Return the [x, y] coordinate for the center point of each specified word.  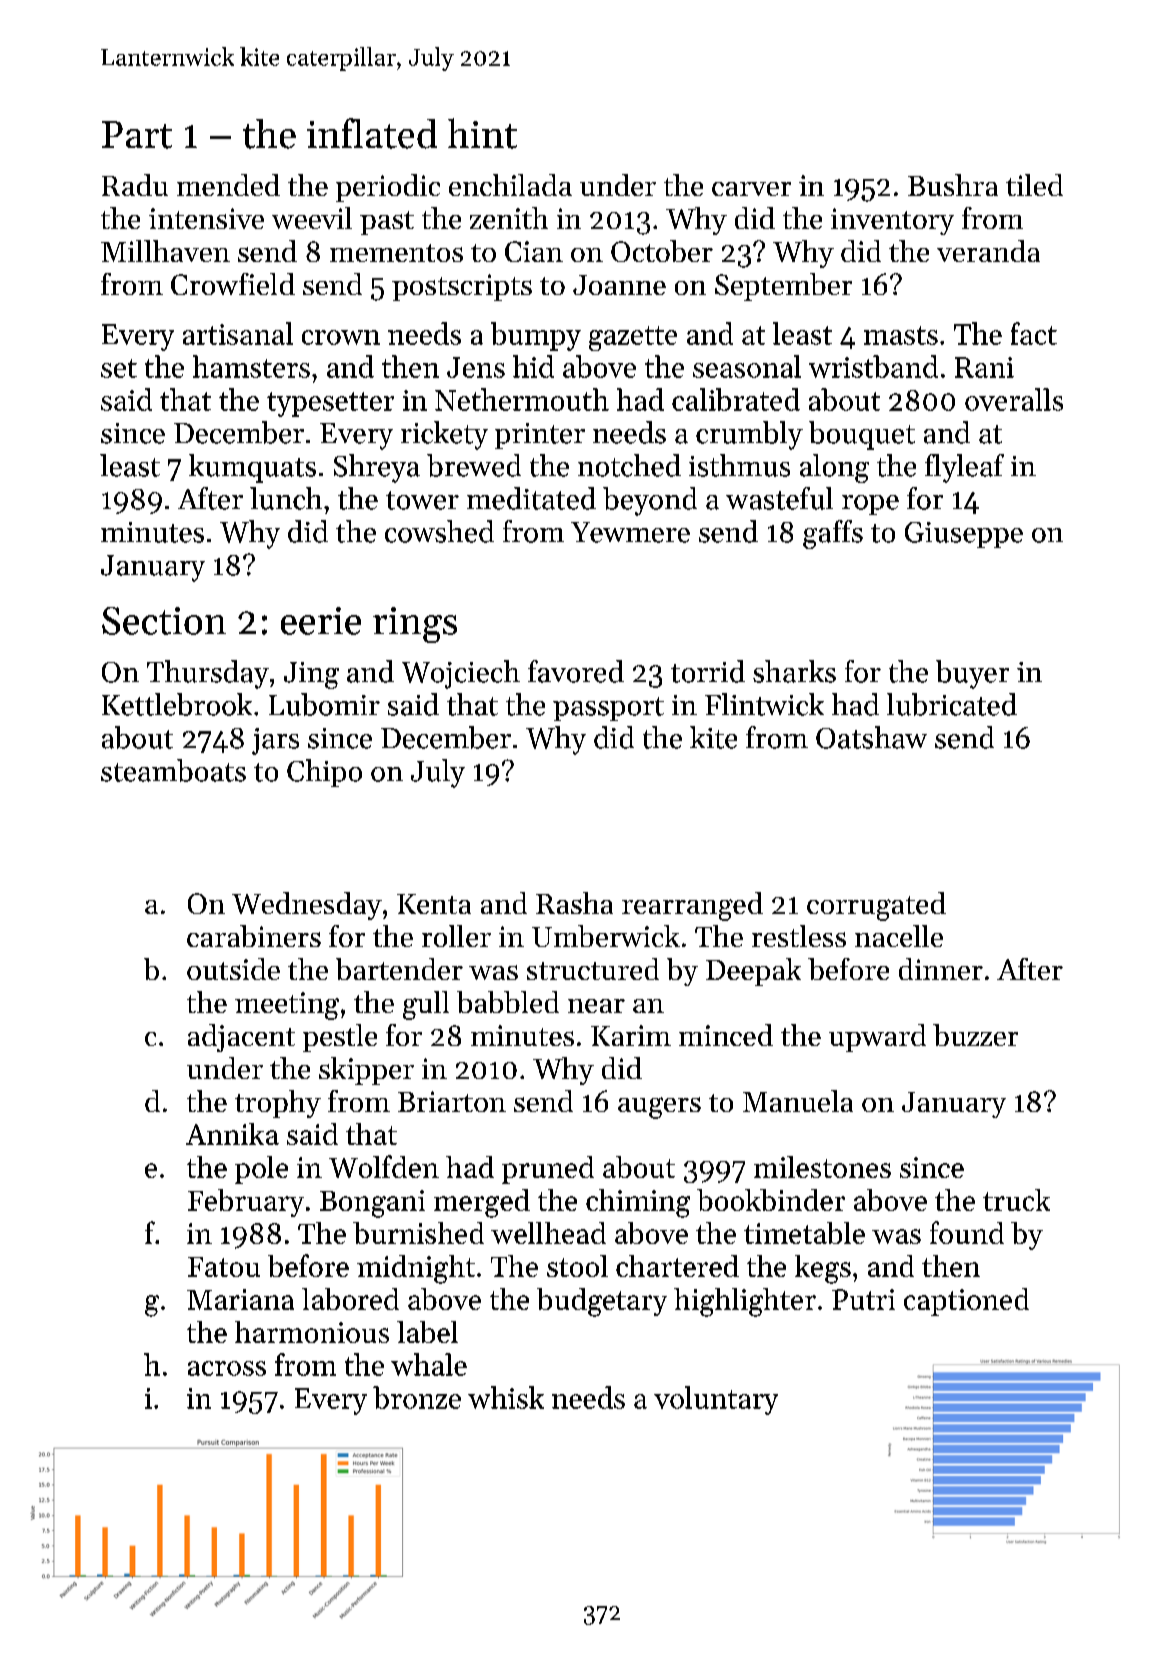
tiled [1034, 185]
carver [751, 189]
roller [456, 936]
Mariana [240, 1299]
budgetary [602, 1302]
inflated [372, 133]
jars [275, 741]
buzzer [975, 1035]
